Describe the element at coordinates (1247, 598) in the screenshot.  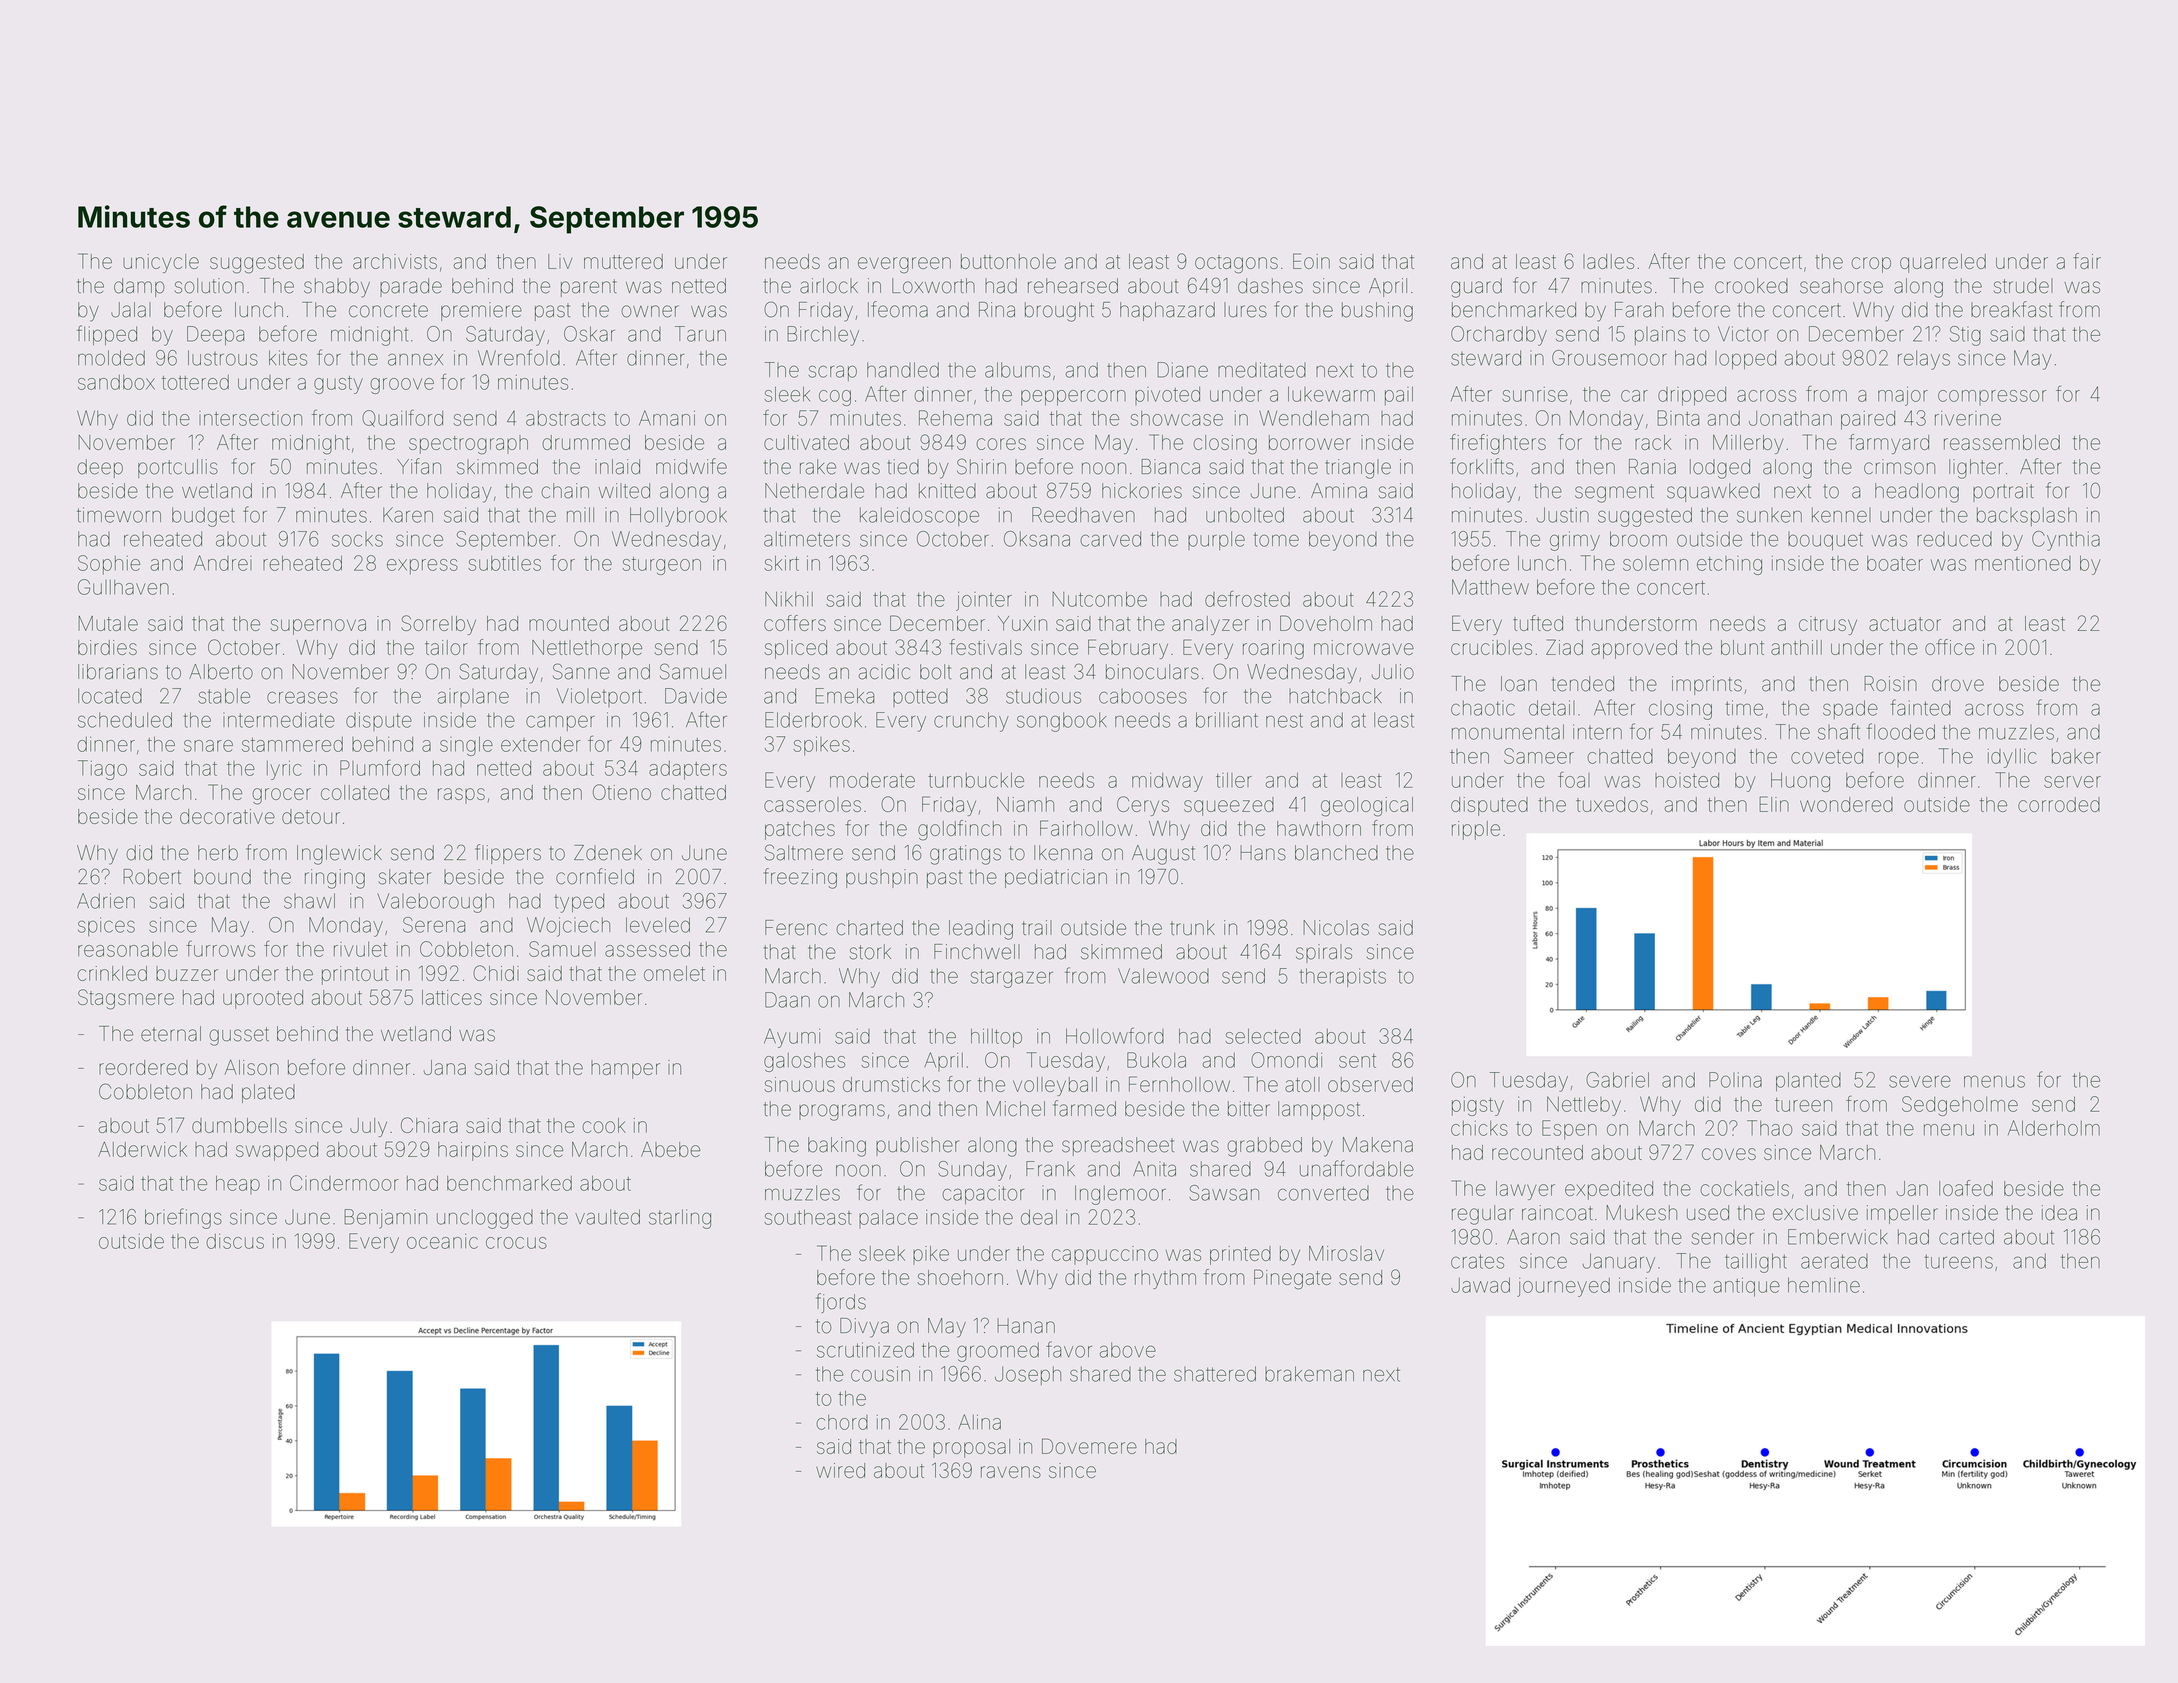
I see `defrosted` at that location.
